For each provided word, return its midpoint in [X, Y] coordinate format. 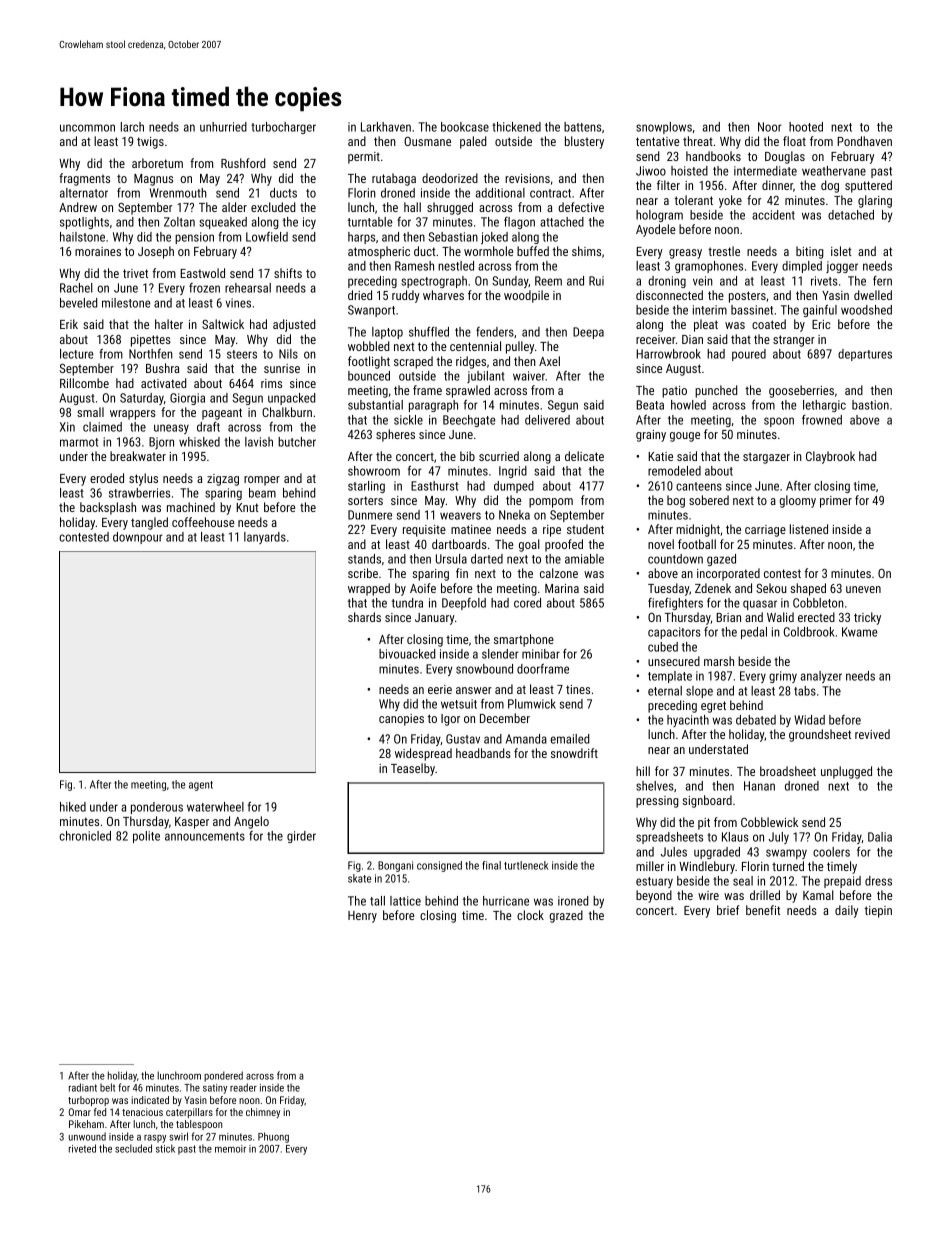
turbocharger [283, 128]
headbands [483, 753]
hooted [806, 127]
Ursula [451, 559]
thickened [516, 127]
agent [201, 786]
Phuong [273, 1137]
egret [713, 707]
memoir [230, 1149]
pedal [754, 633]
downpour [138, 538]
